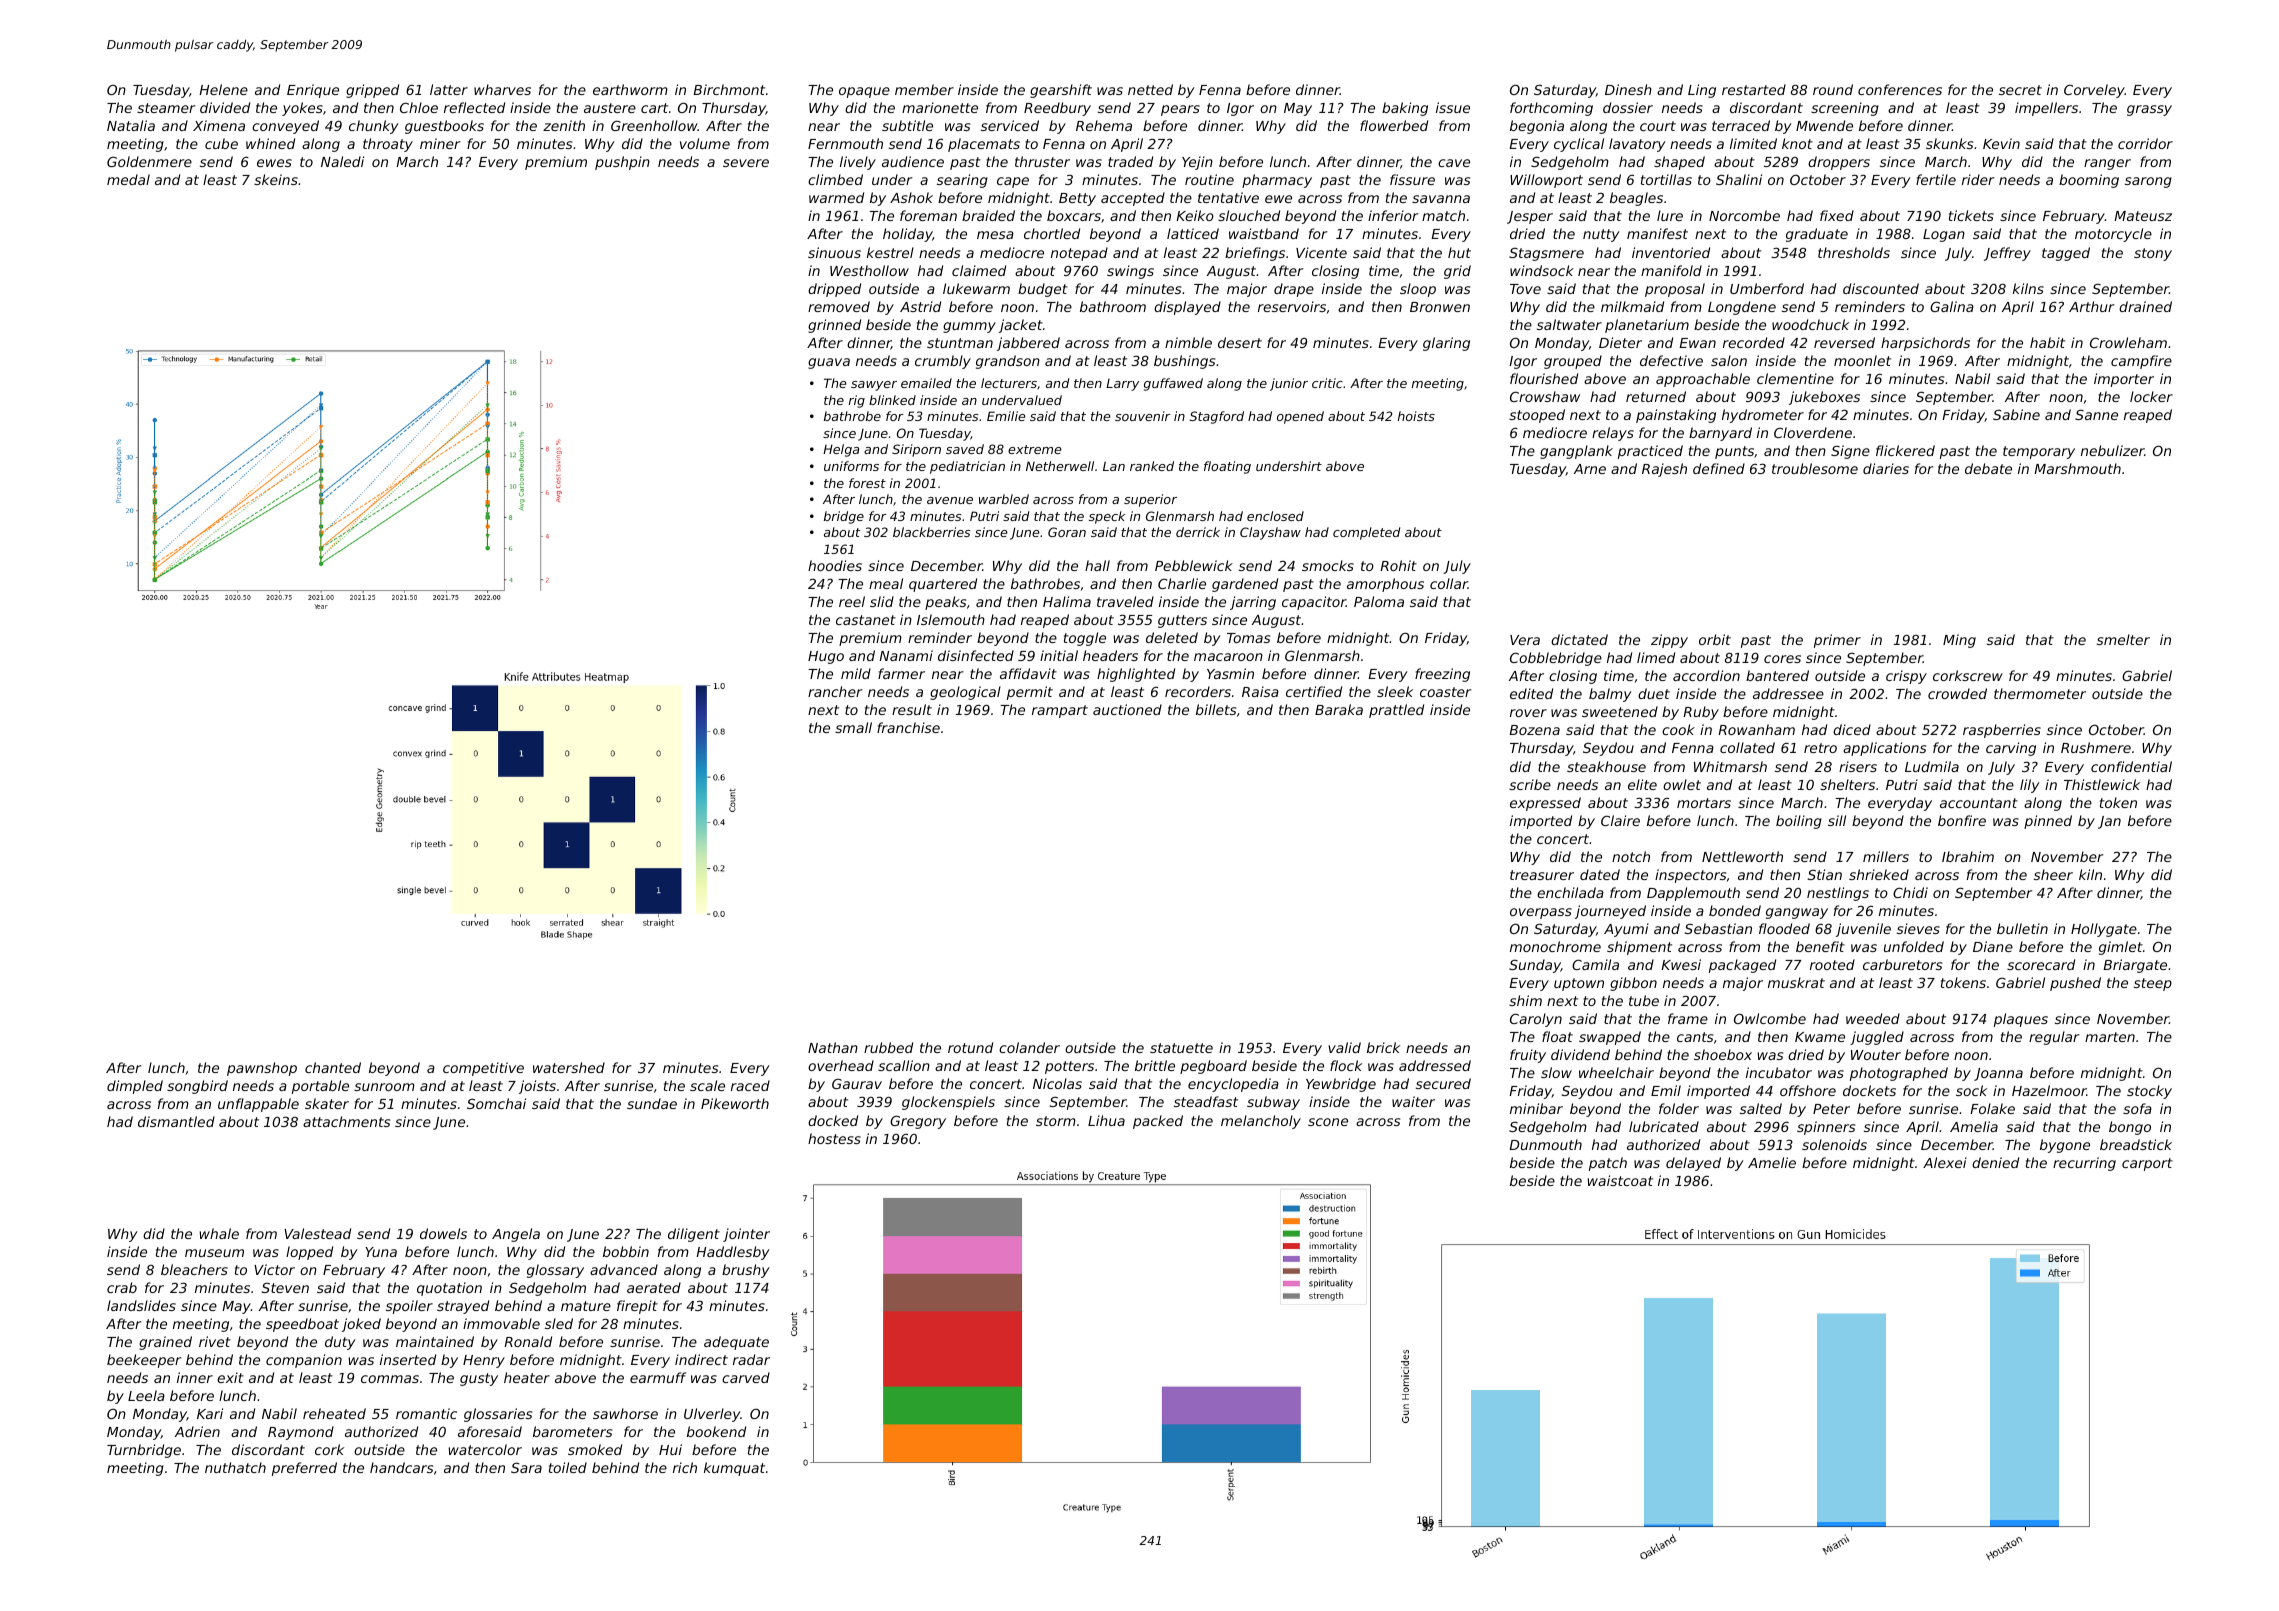  I want to click on netted, so click(1150, 89).
